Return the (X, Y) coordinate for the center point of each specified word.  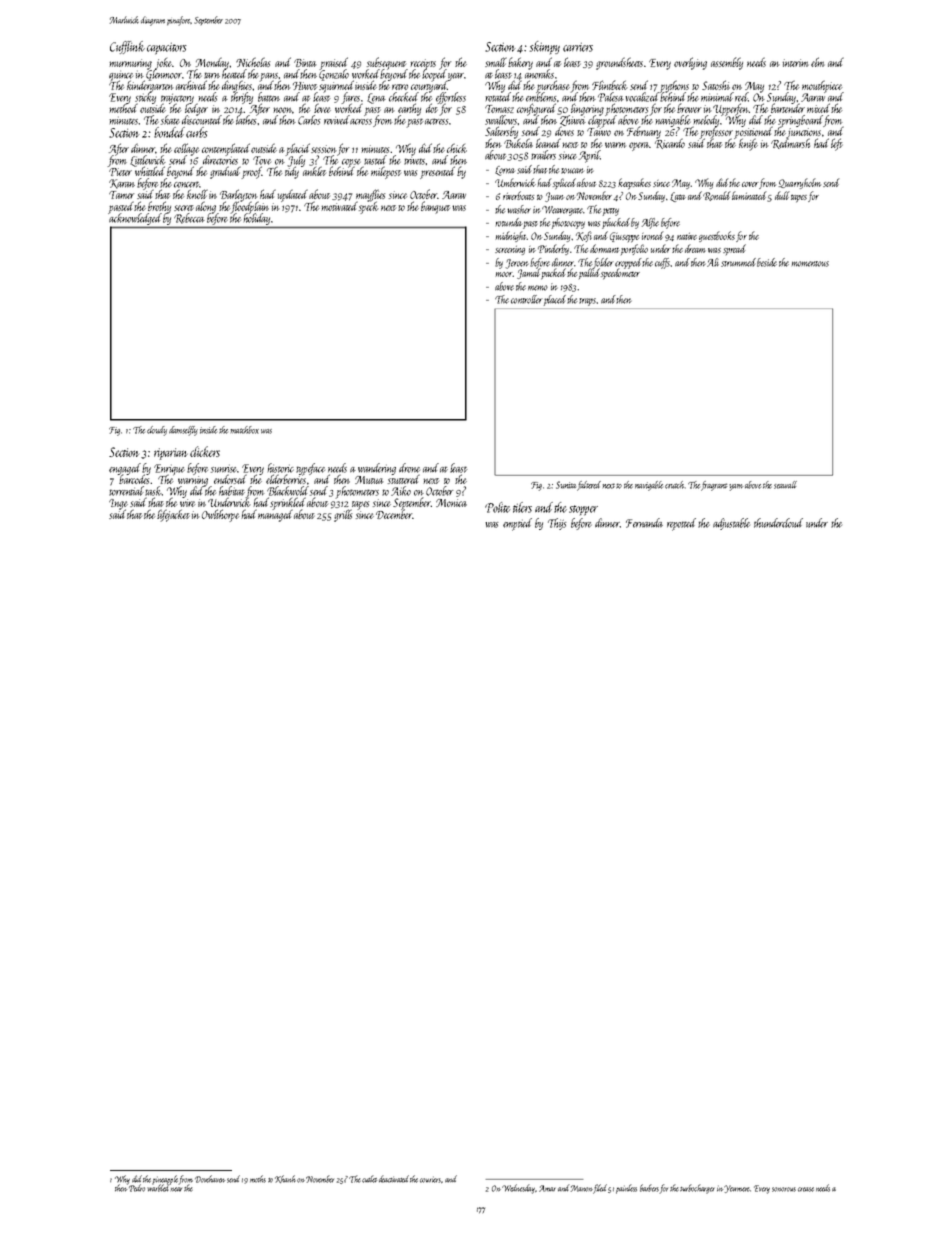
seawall (785, 485)
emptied (517, 524)
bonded (169, 132)
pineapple (165, 1180)
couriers (430, 1179)
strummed (738, 262)
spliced (564, 184)
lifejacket (173, 515)
